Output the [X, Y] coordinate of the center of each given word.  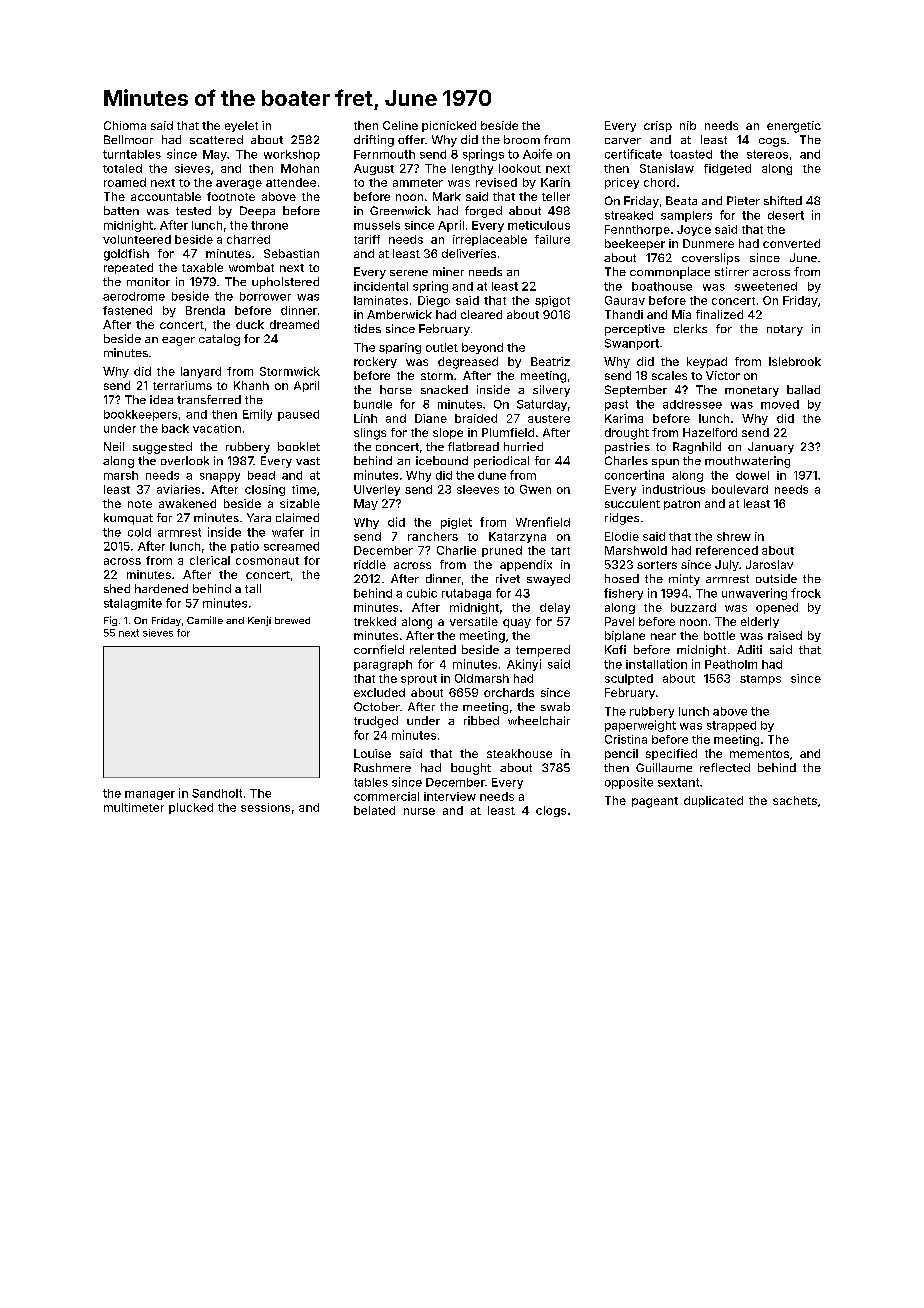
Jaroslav [769, 564]
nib [688, 125]
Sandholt [217, 793]
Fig [110, 621]
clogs [551, 811]
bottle [719, 635]
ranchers [433, 536]
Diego [434, 301]
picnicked [449, 126]
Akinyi [524, 665]
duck [250, 324]
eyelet [241, 126]
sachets [795, 800]
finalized [719, 314]
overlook [185, 460]
